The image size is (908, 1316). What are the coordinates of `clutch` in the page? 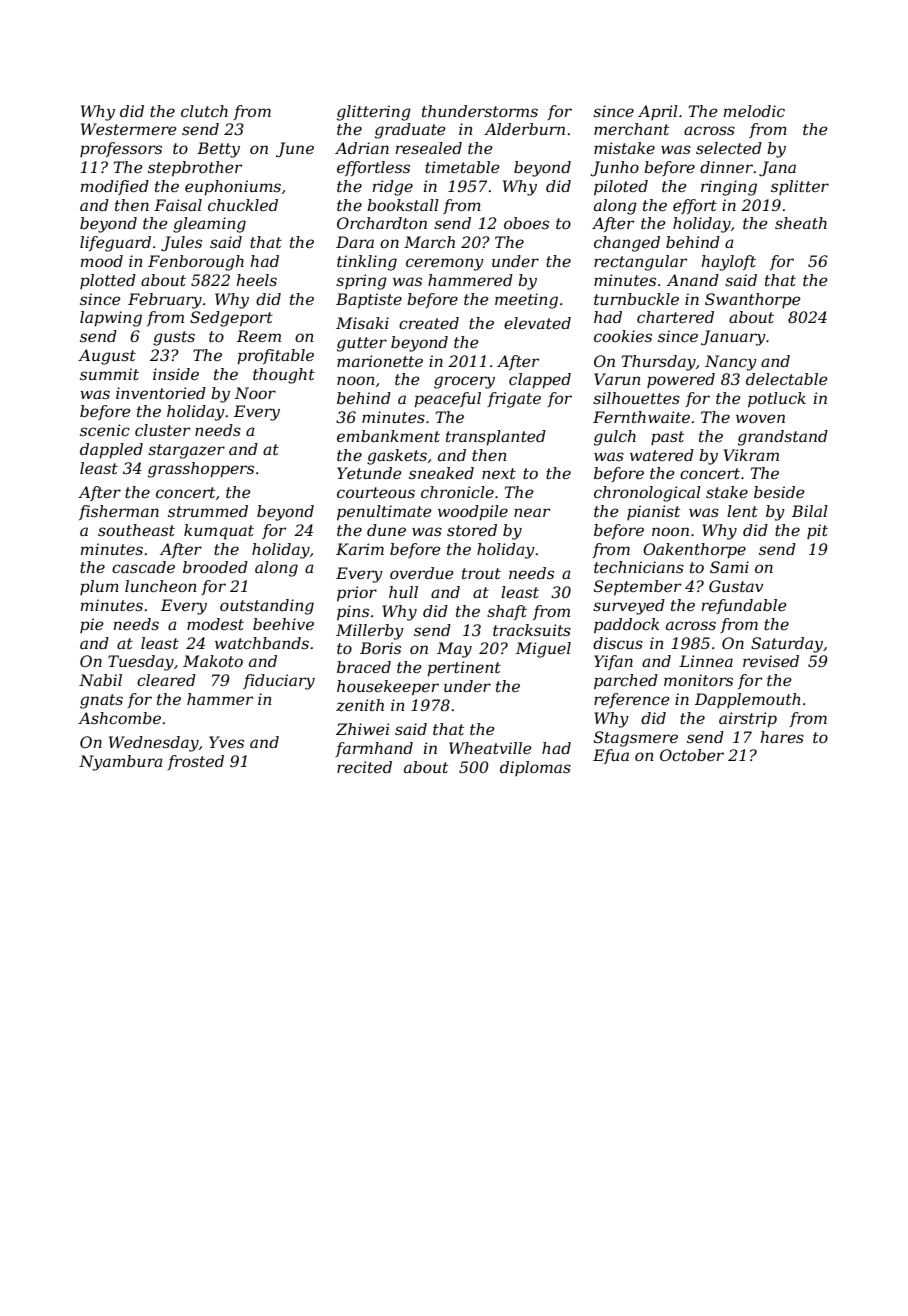 It's located at (204, 111).
